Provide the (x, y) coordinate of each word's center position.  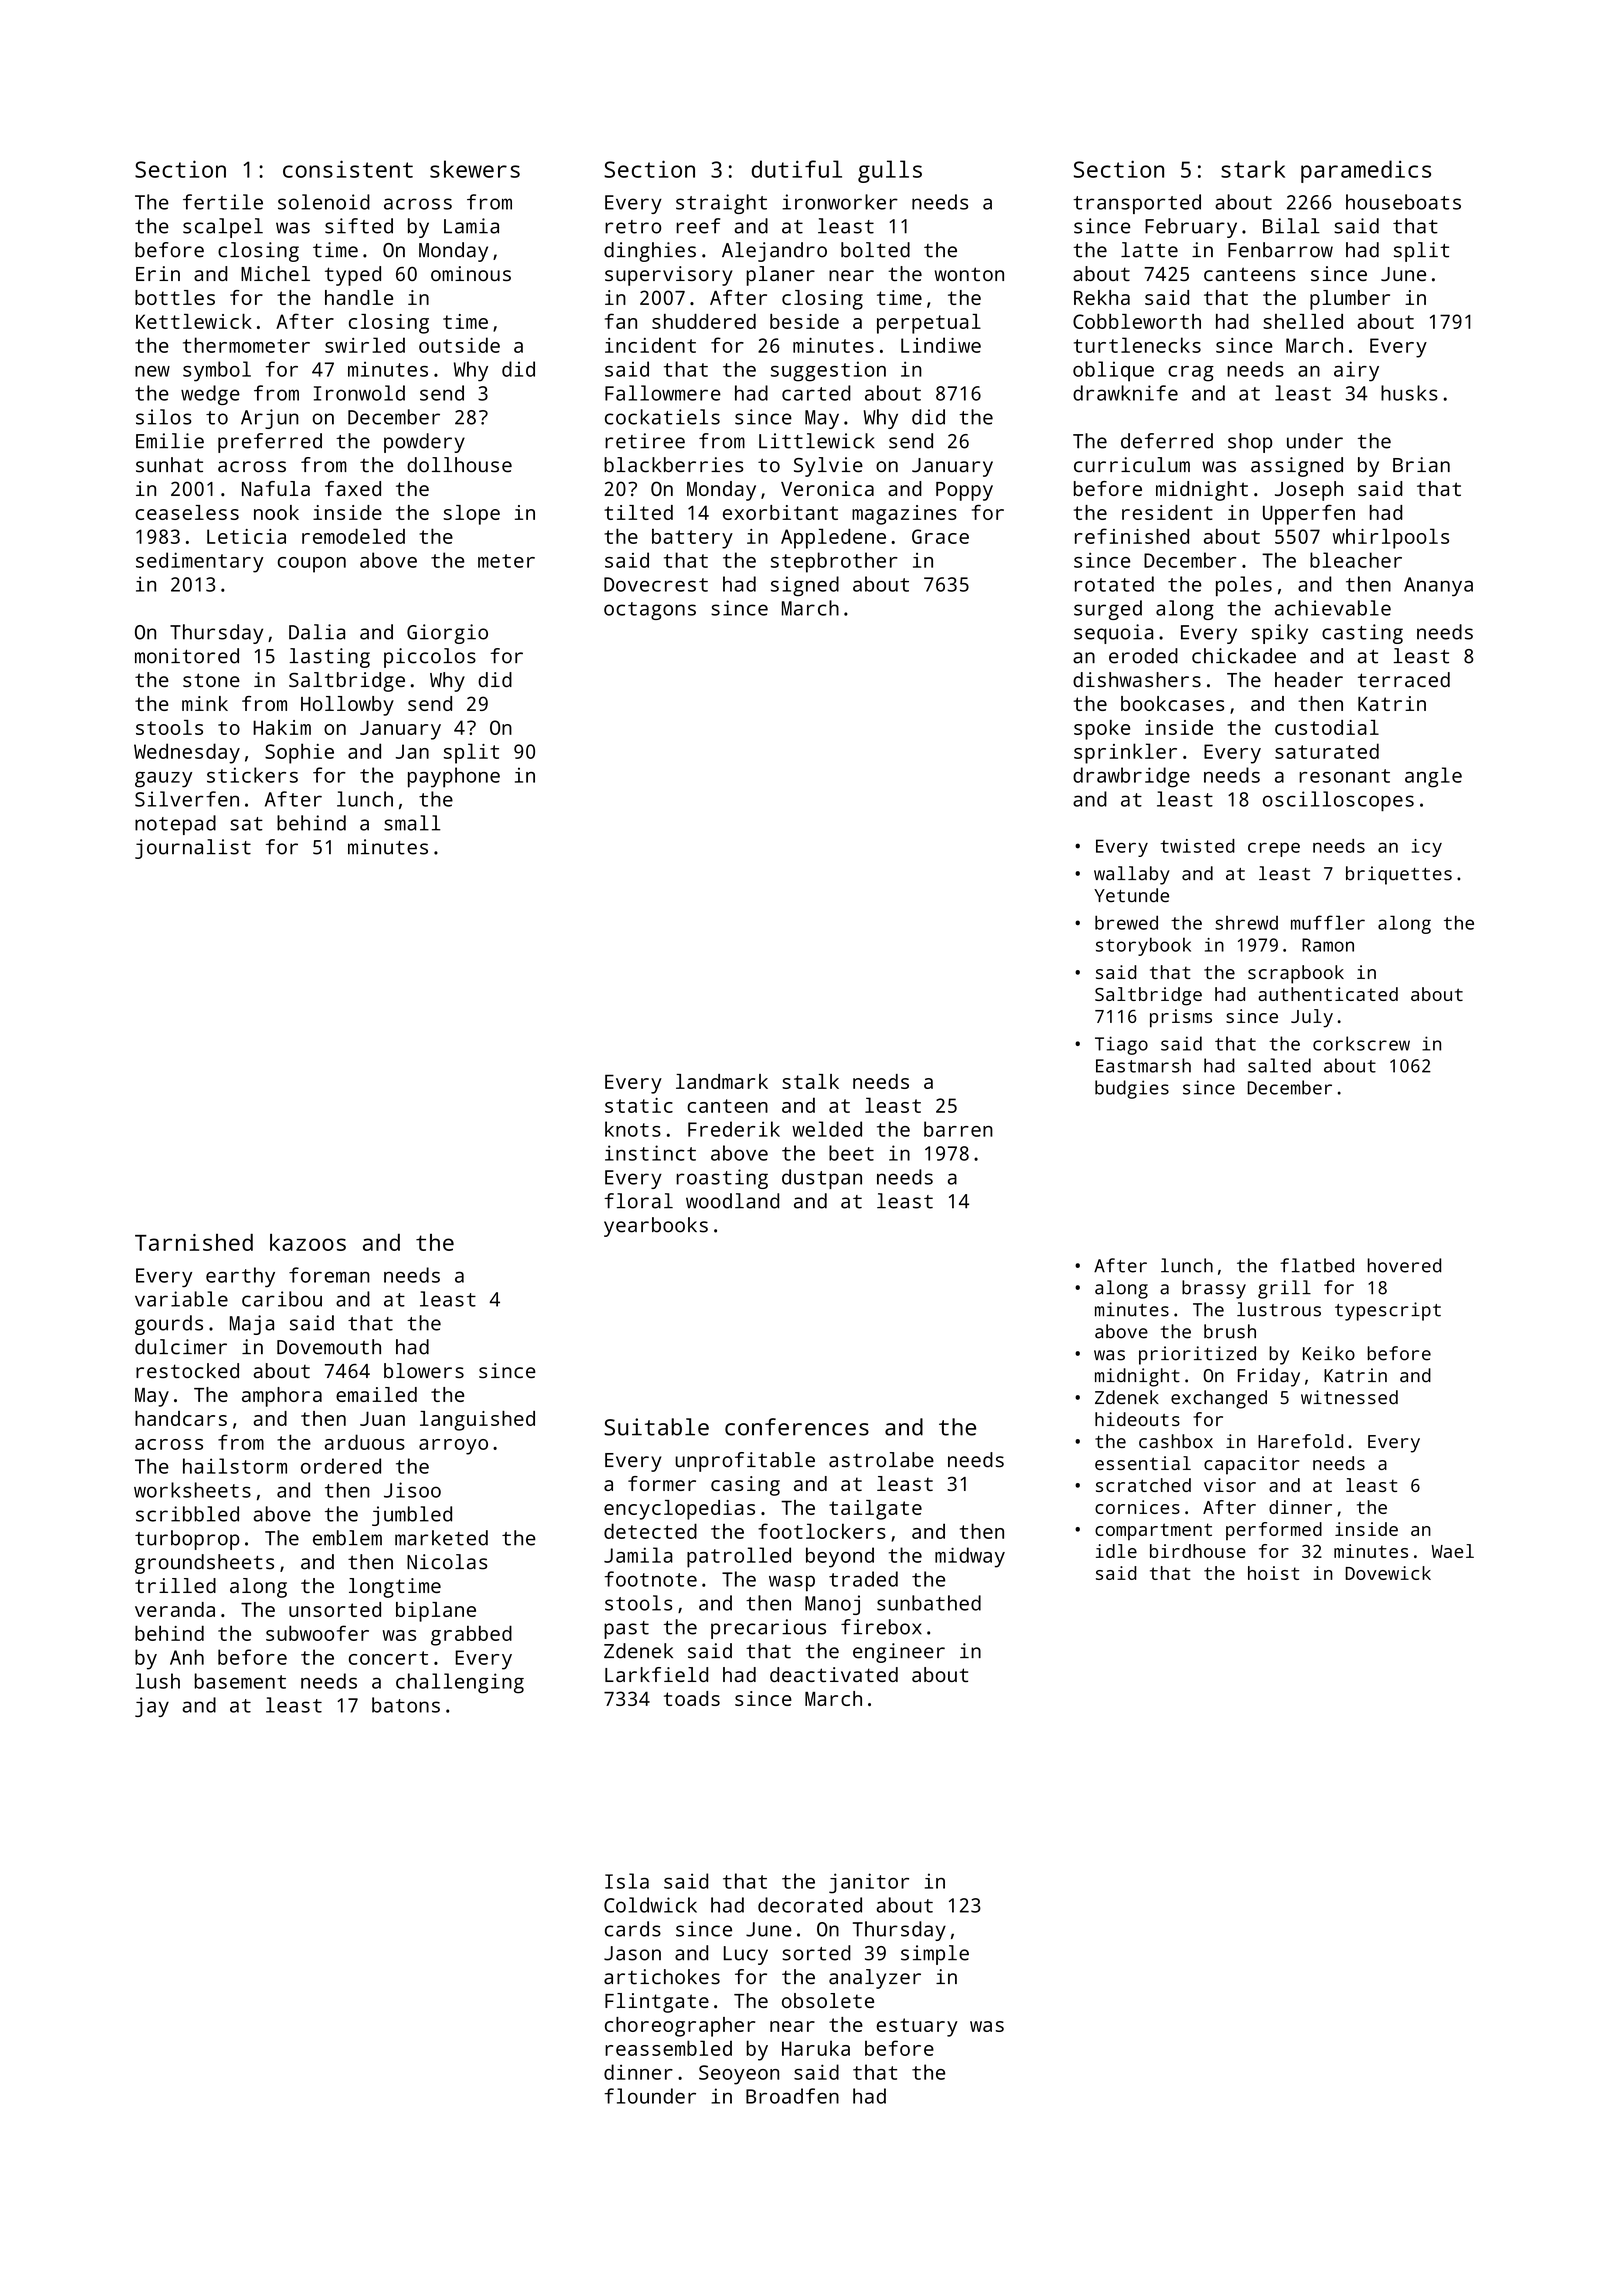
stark (1253, 169)
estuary (917, 2027)
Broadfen (792, 2096)
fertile (223, 202)
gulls (890, 171)
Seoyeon (739, 2075)
